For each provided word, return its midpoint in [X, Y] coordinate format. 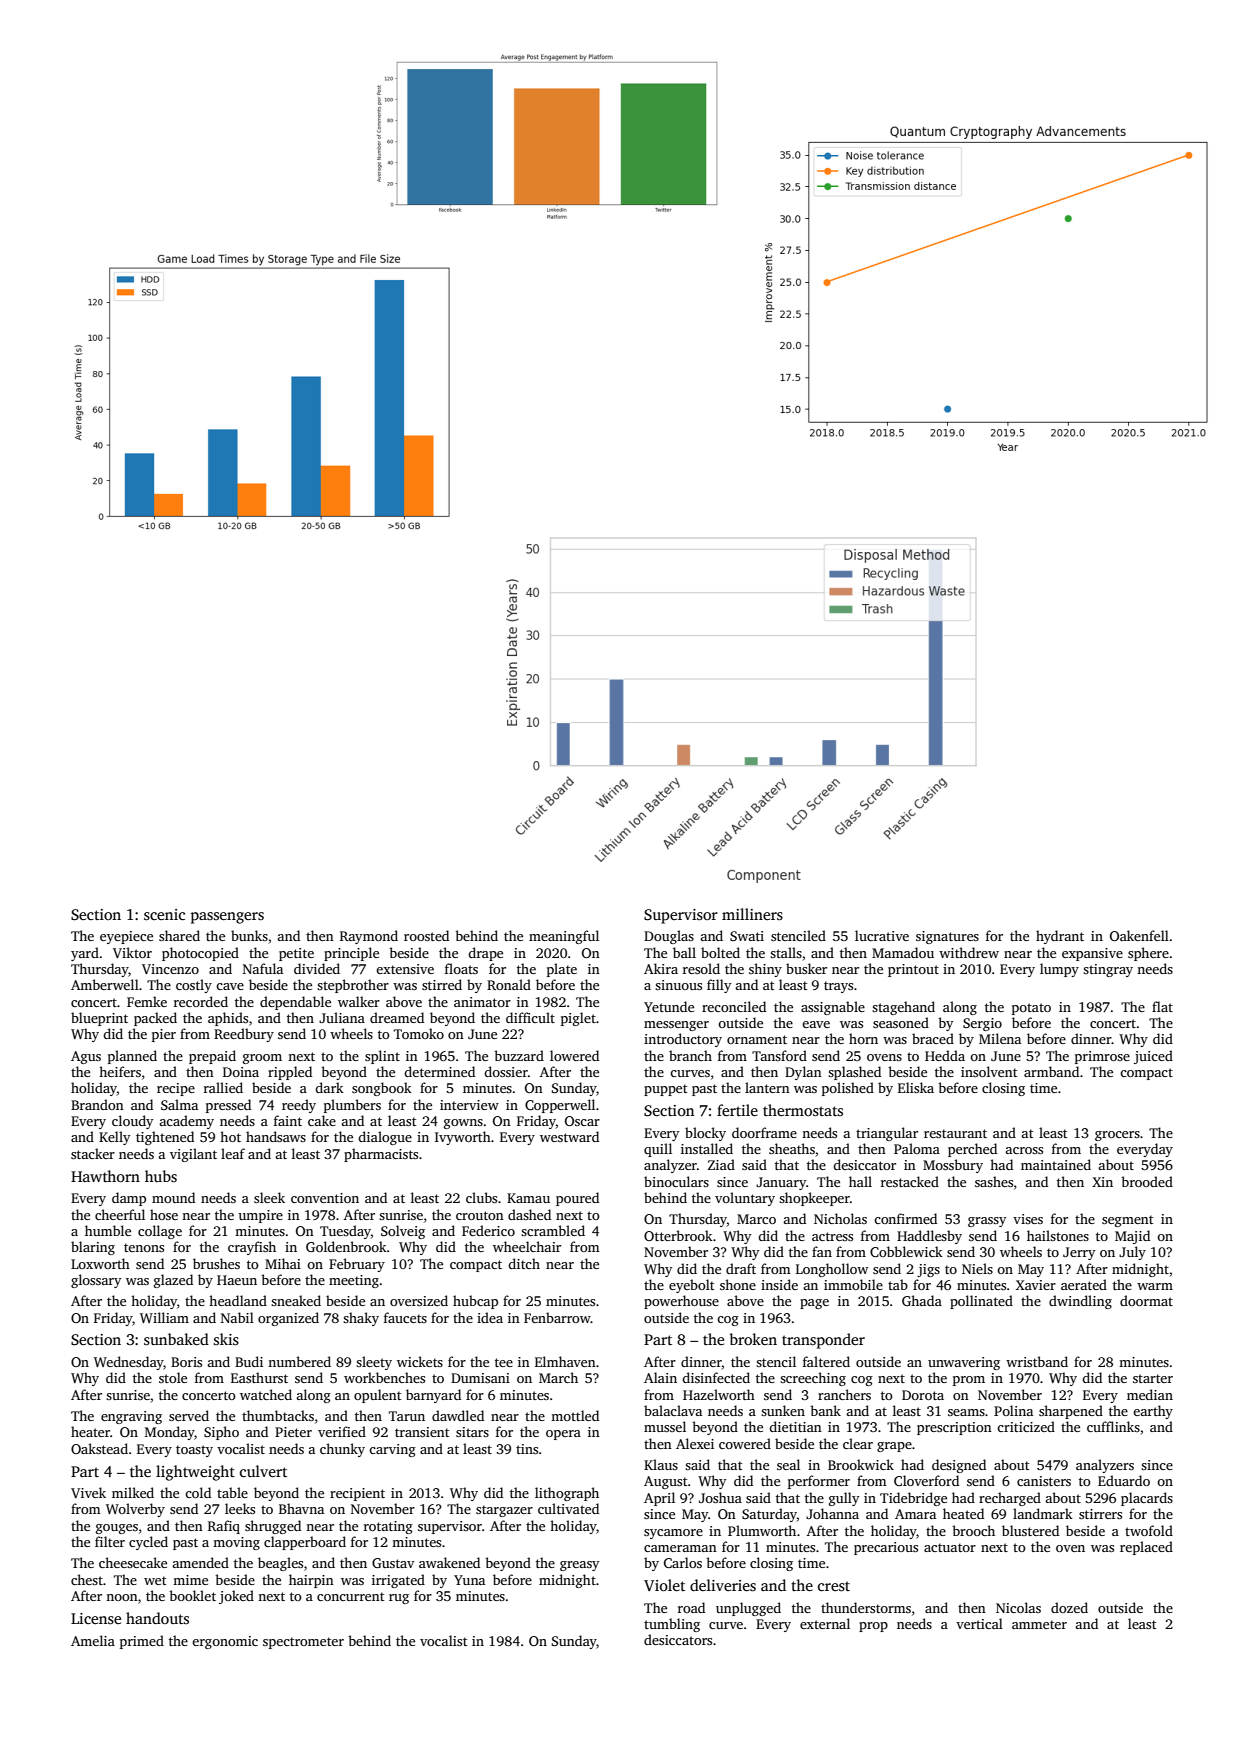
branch [690, 1055]
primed [142, 1642]
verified [342, 1431]
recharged [1010, 1499]
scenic [164, 915]
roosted [426, 935]
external [825, 1623]
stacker [93, 1153]
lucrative [882, 935]
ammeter [1039, 1624]
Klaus [661, 1464]
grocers [1117, 1136]
